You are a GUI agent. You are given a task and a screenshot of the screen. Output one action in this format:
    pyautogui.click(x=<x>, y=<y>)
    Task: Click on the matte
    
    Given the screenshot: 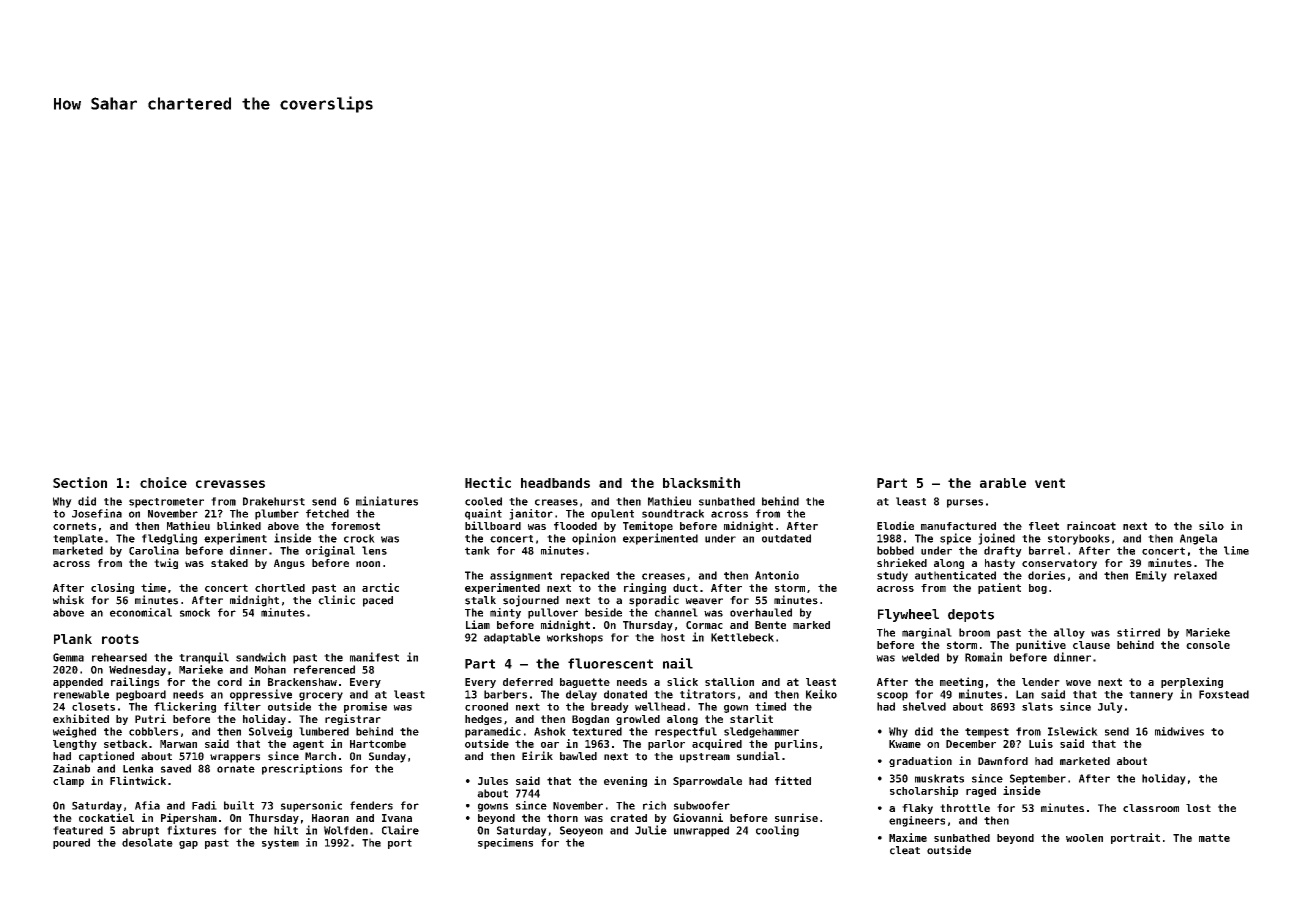 What is the action you would take?
    pyautogui.click(x=1214, y=838)
